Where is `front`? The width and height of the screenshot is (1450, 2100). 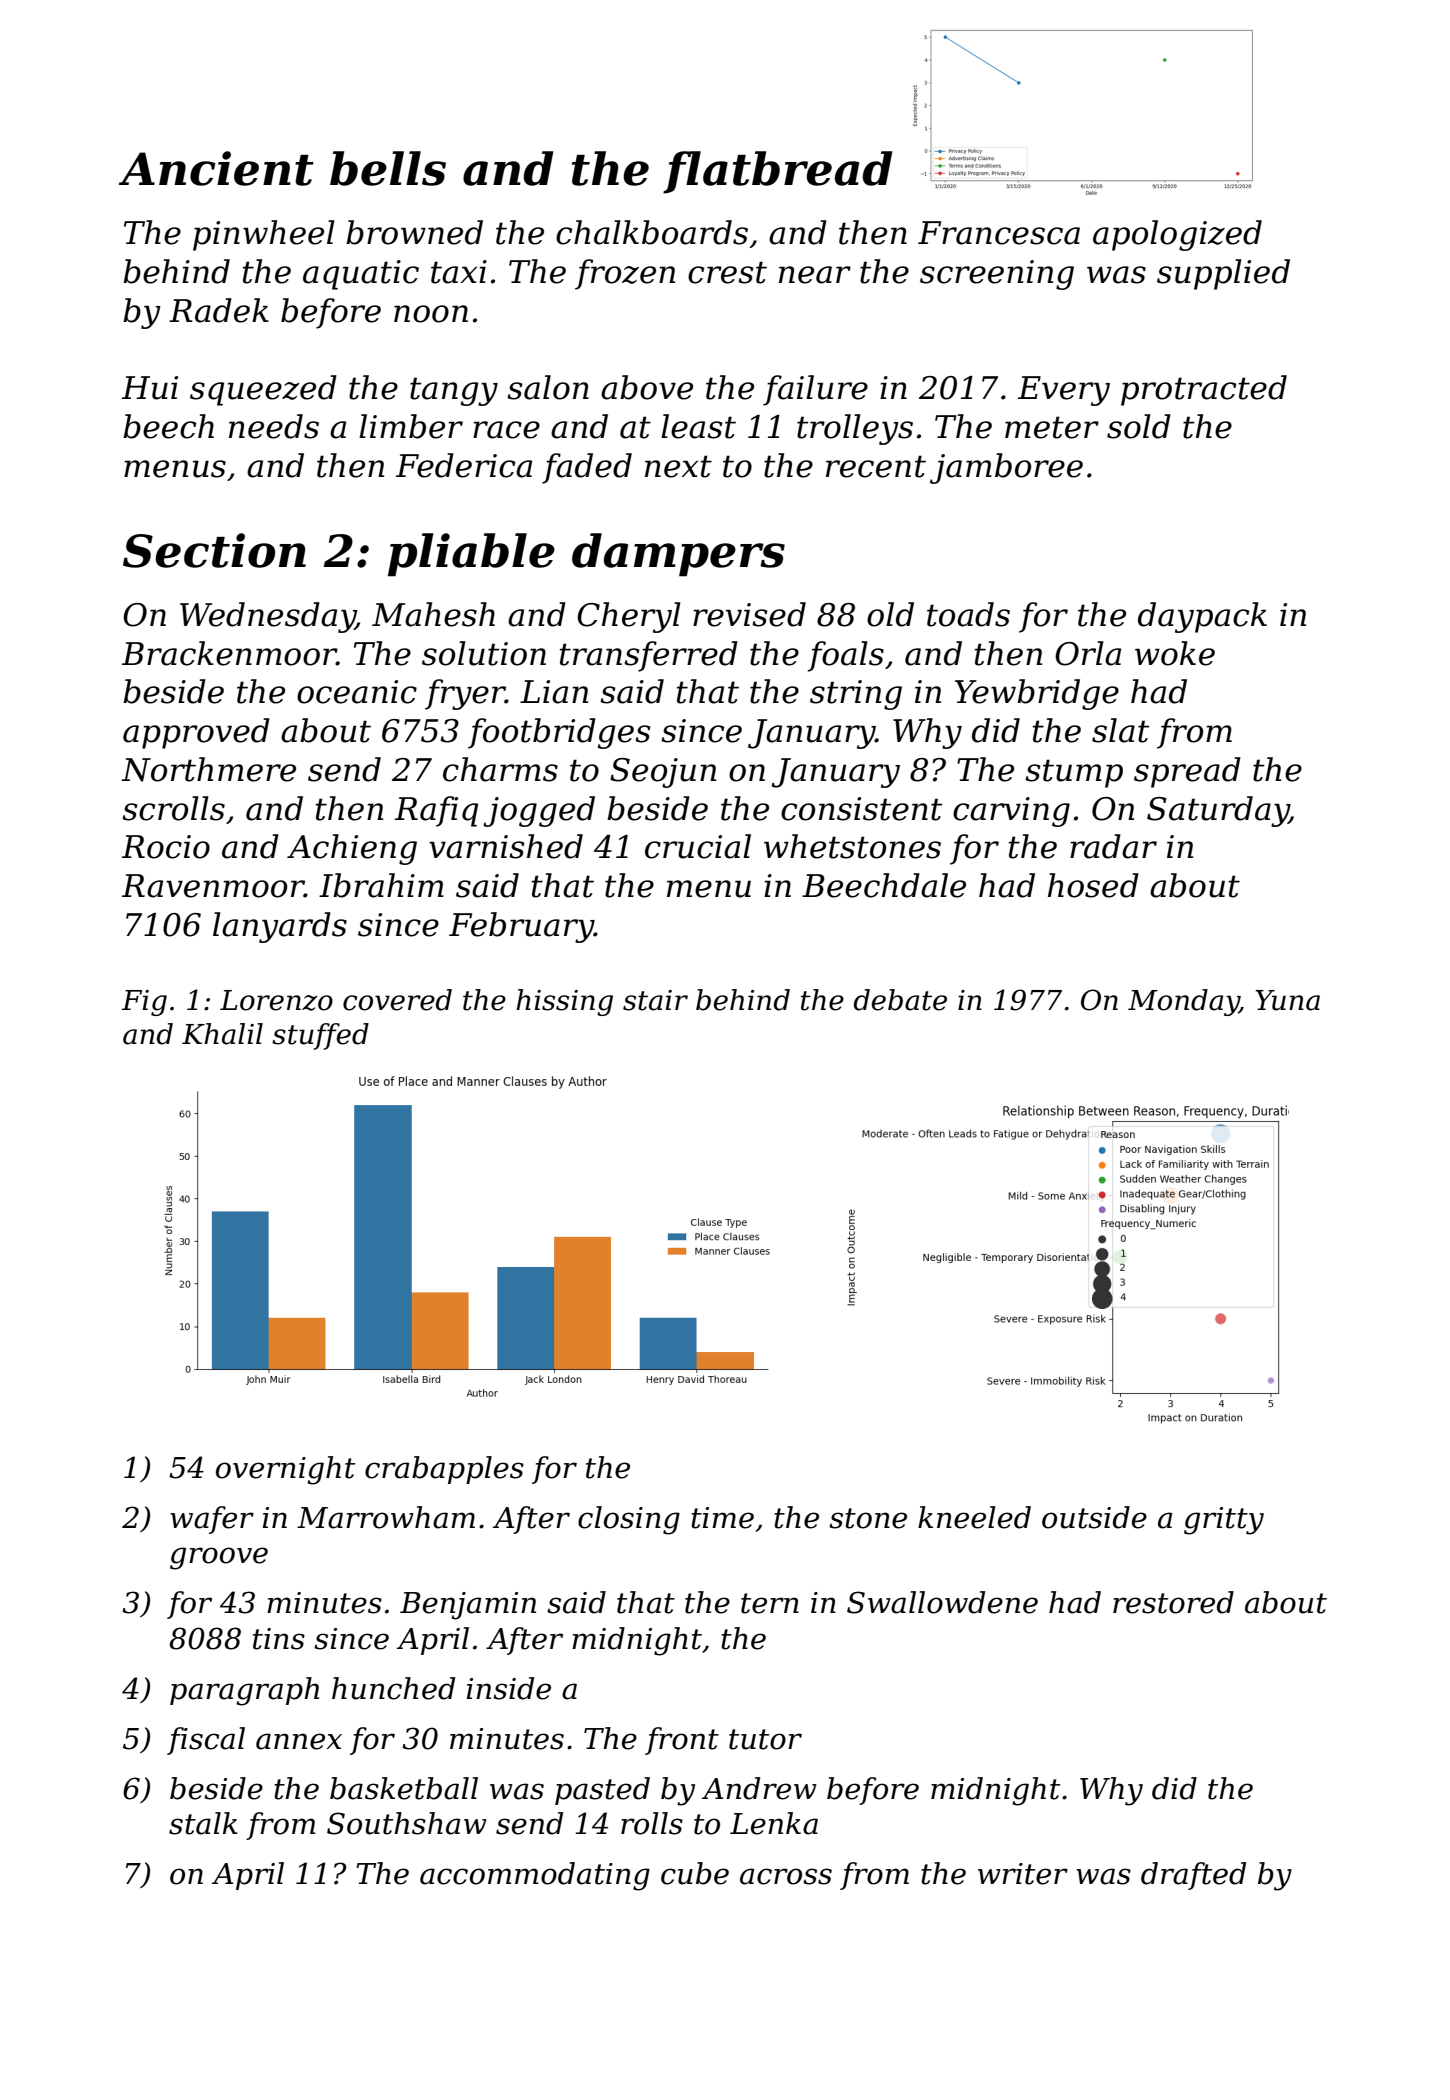 front is located at coordinates (682, 1741).
